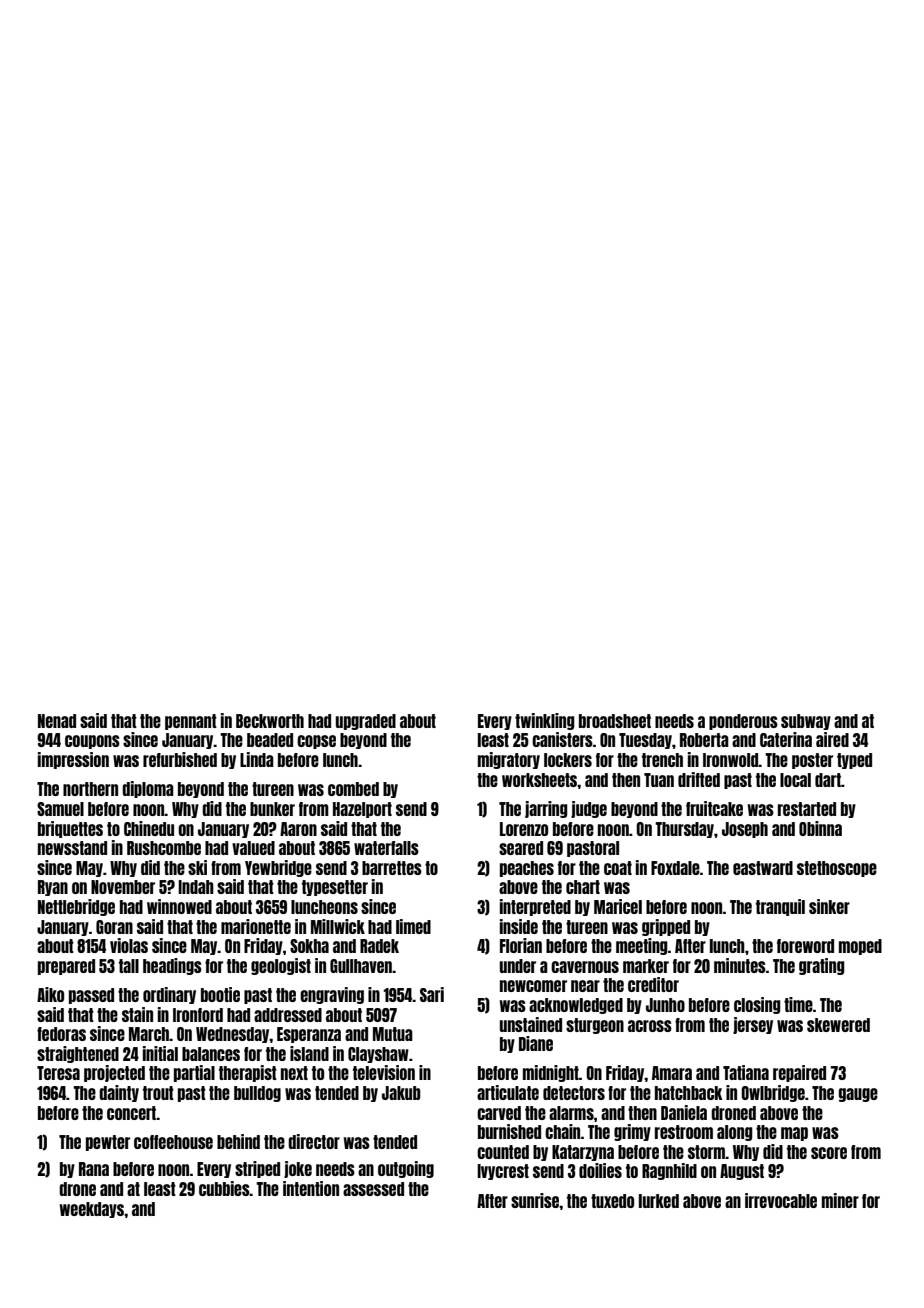 The image size is (924, 1308). Describe the element at coordinates (699, 779) in the screenshot. I see `drifted` at that location.
